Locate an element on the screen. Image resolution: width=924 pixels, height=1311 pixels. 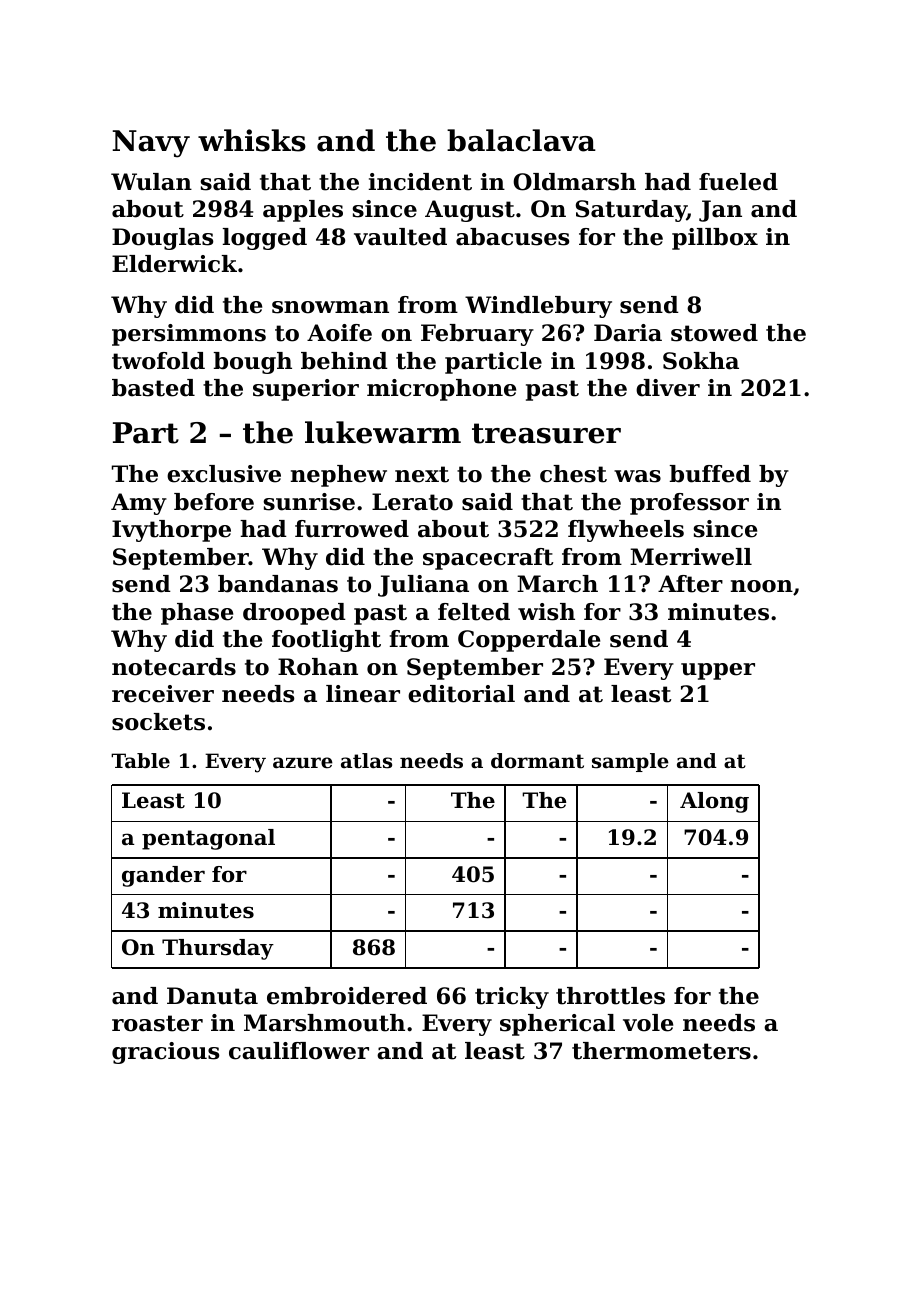
noon is located at coordinates (762, 586).
